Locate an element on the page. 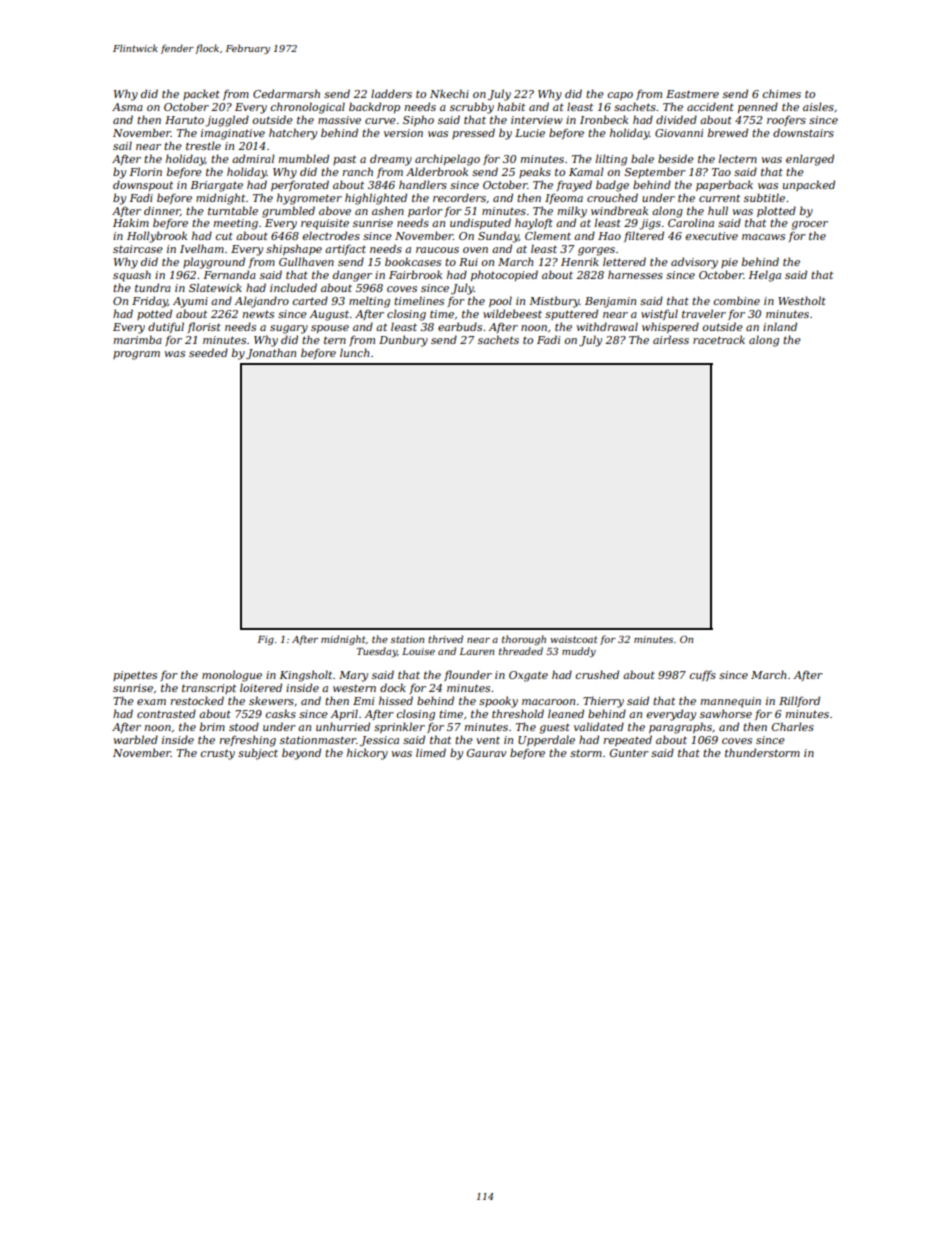  habit is located at coordinates (511, 106).
